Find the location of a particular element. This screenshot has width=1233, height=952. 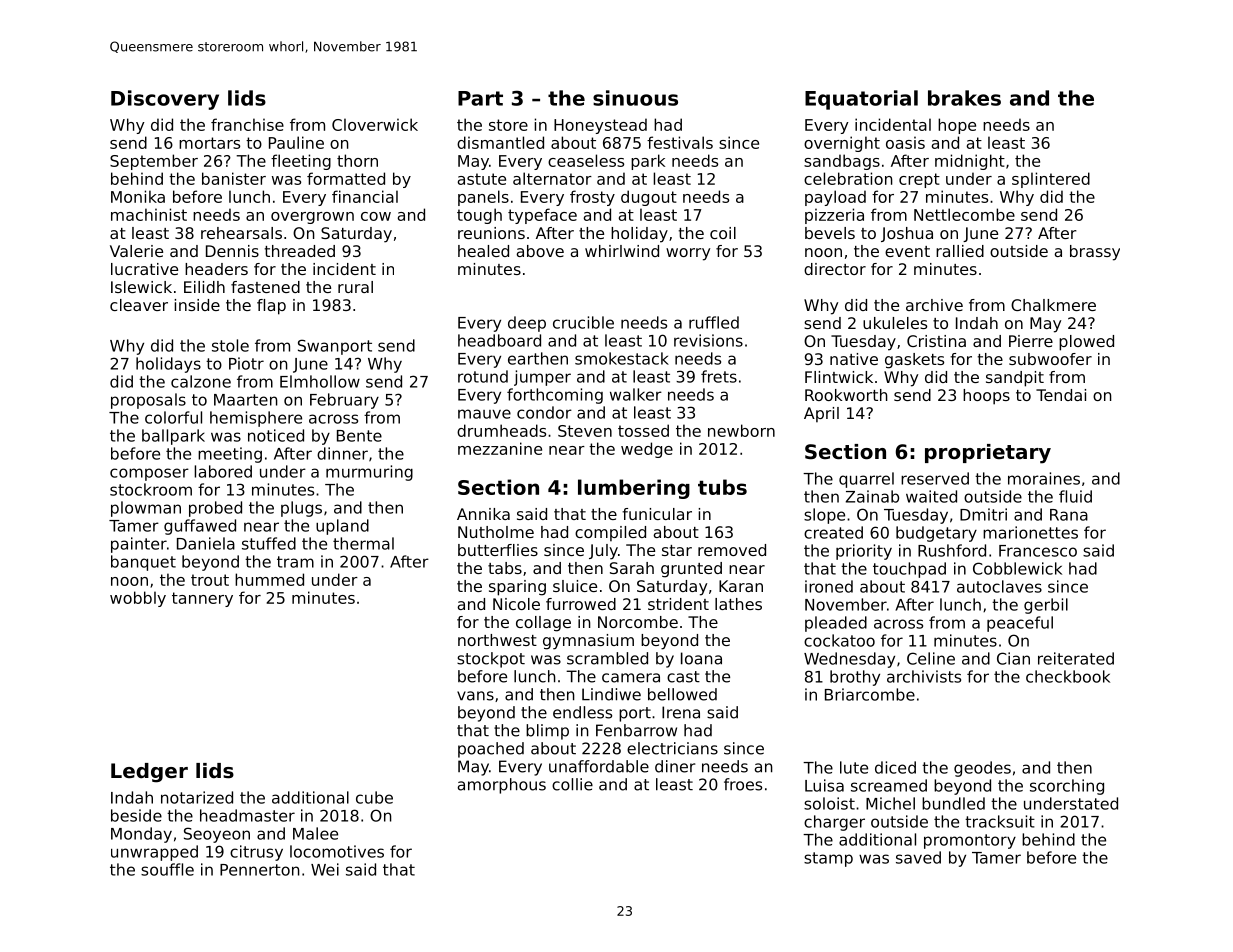

ruffled is located at coordinates (714, 322).
